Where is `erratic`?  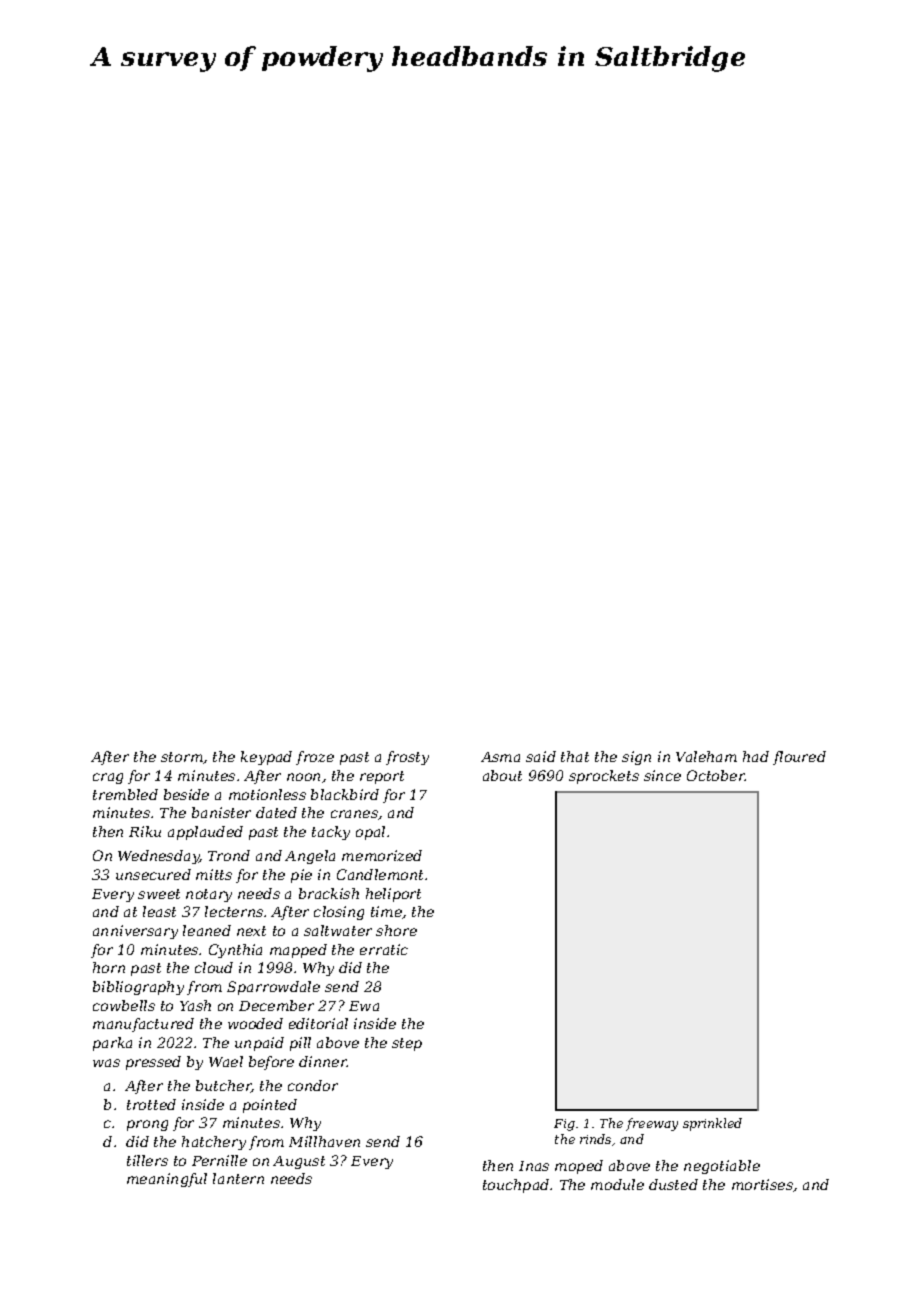 erratic is located at coordinates (384, 949).
